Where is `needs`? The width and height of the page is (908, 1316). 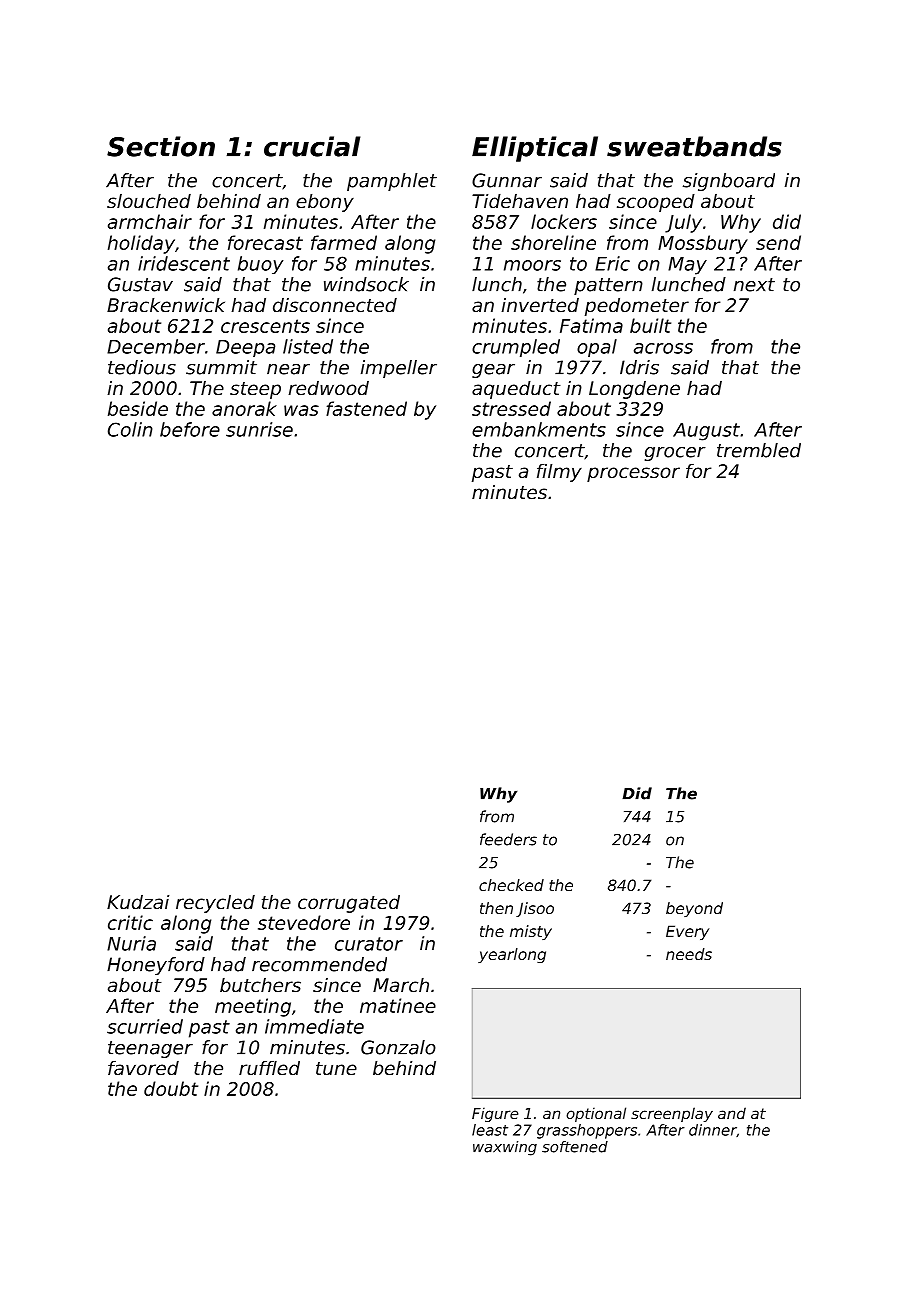
needs is located at coordinates (689, 954).
